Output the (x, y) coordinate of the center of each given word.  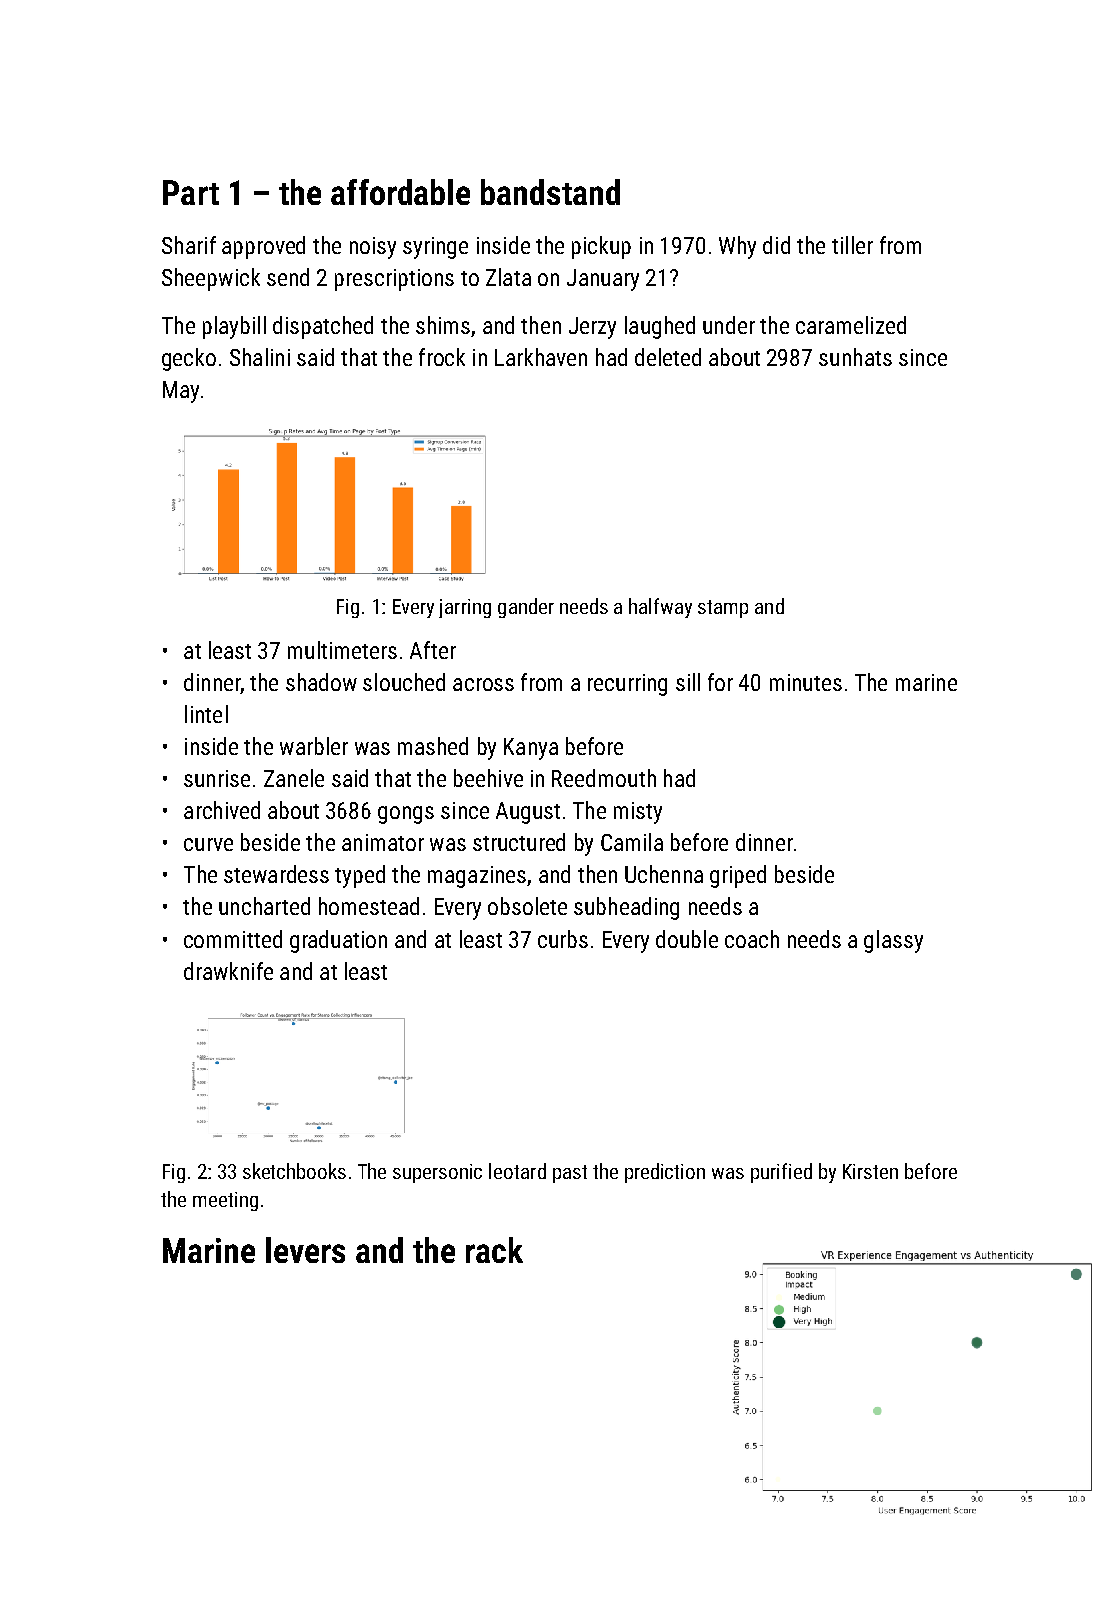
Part (191, 192)
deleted (668, 357)
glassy (893, 941)
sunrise (217, 778)
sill (688, 682)
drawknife (228, 971)
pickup (601, 247)
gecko (189, 359)
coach (752, 939)
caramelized (851, 325)
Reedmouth (604, 778)
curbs (563, 939)
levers (305, 1250)
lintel (206, 714)
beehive (488, 778)
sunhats (855, 357)
